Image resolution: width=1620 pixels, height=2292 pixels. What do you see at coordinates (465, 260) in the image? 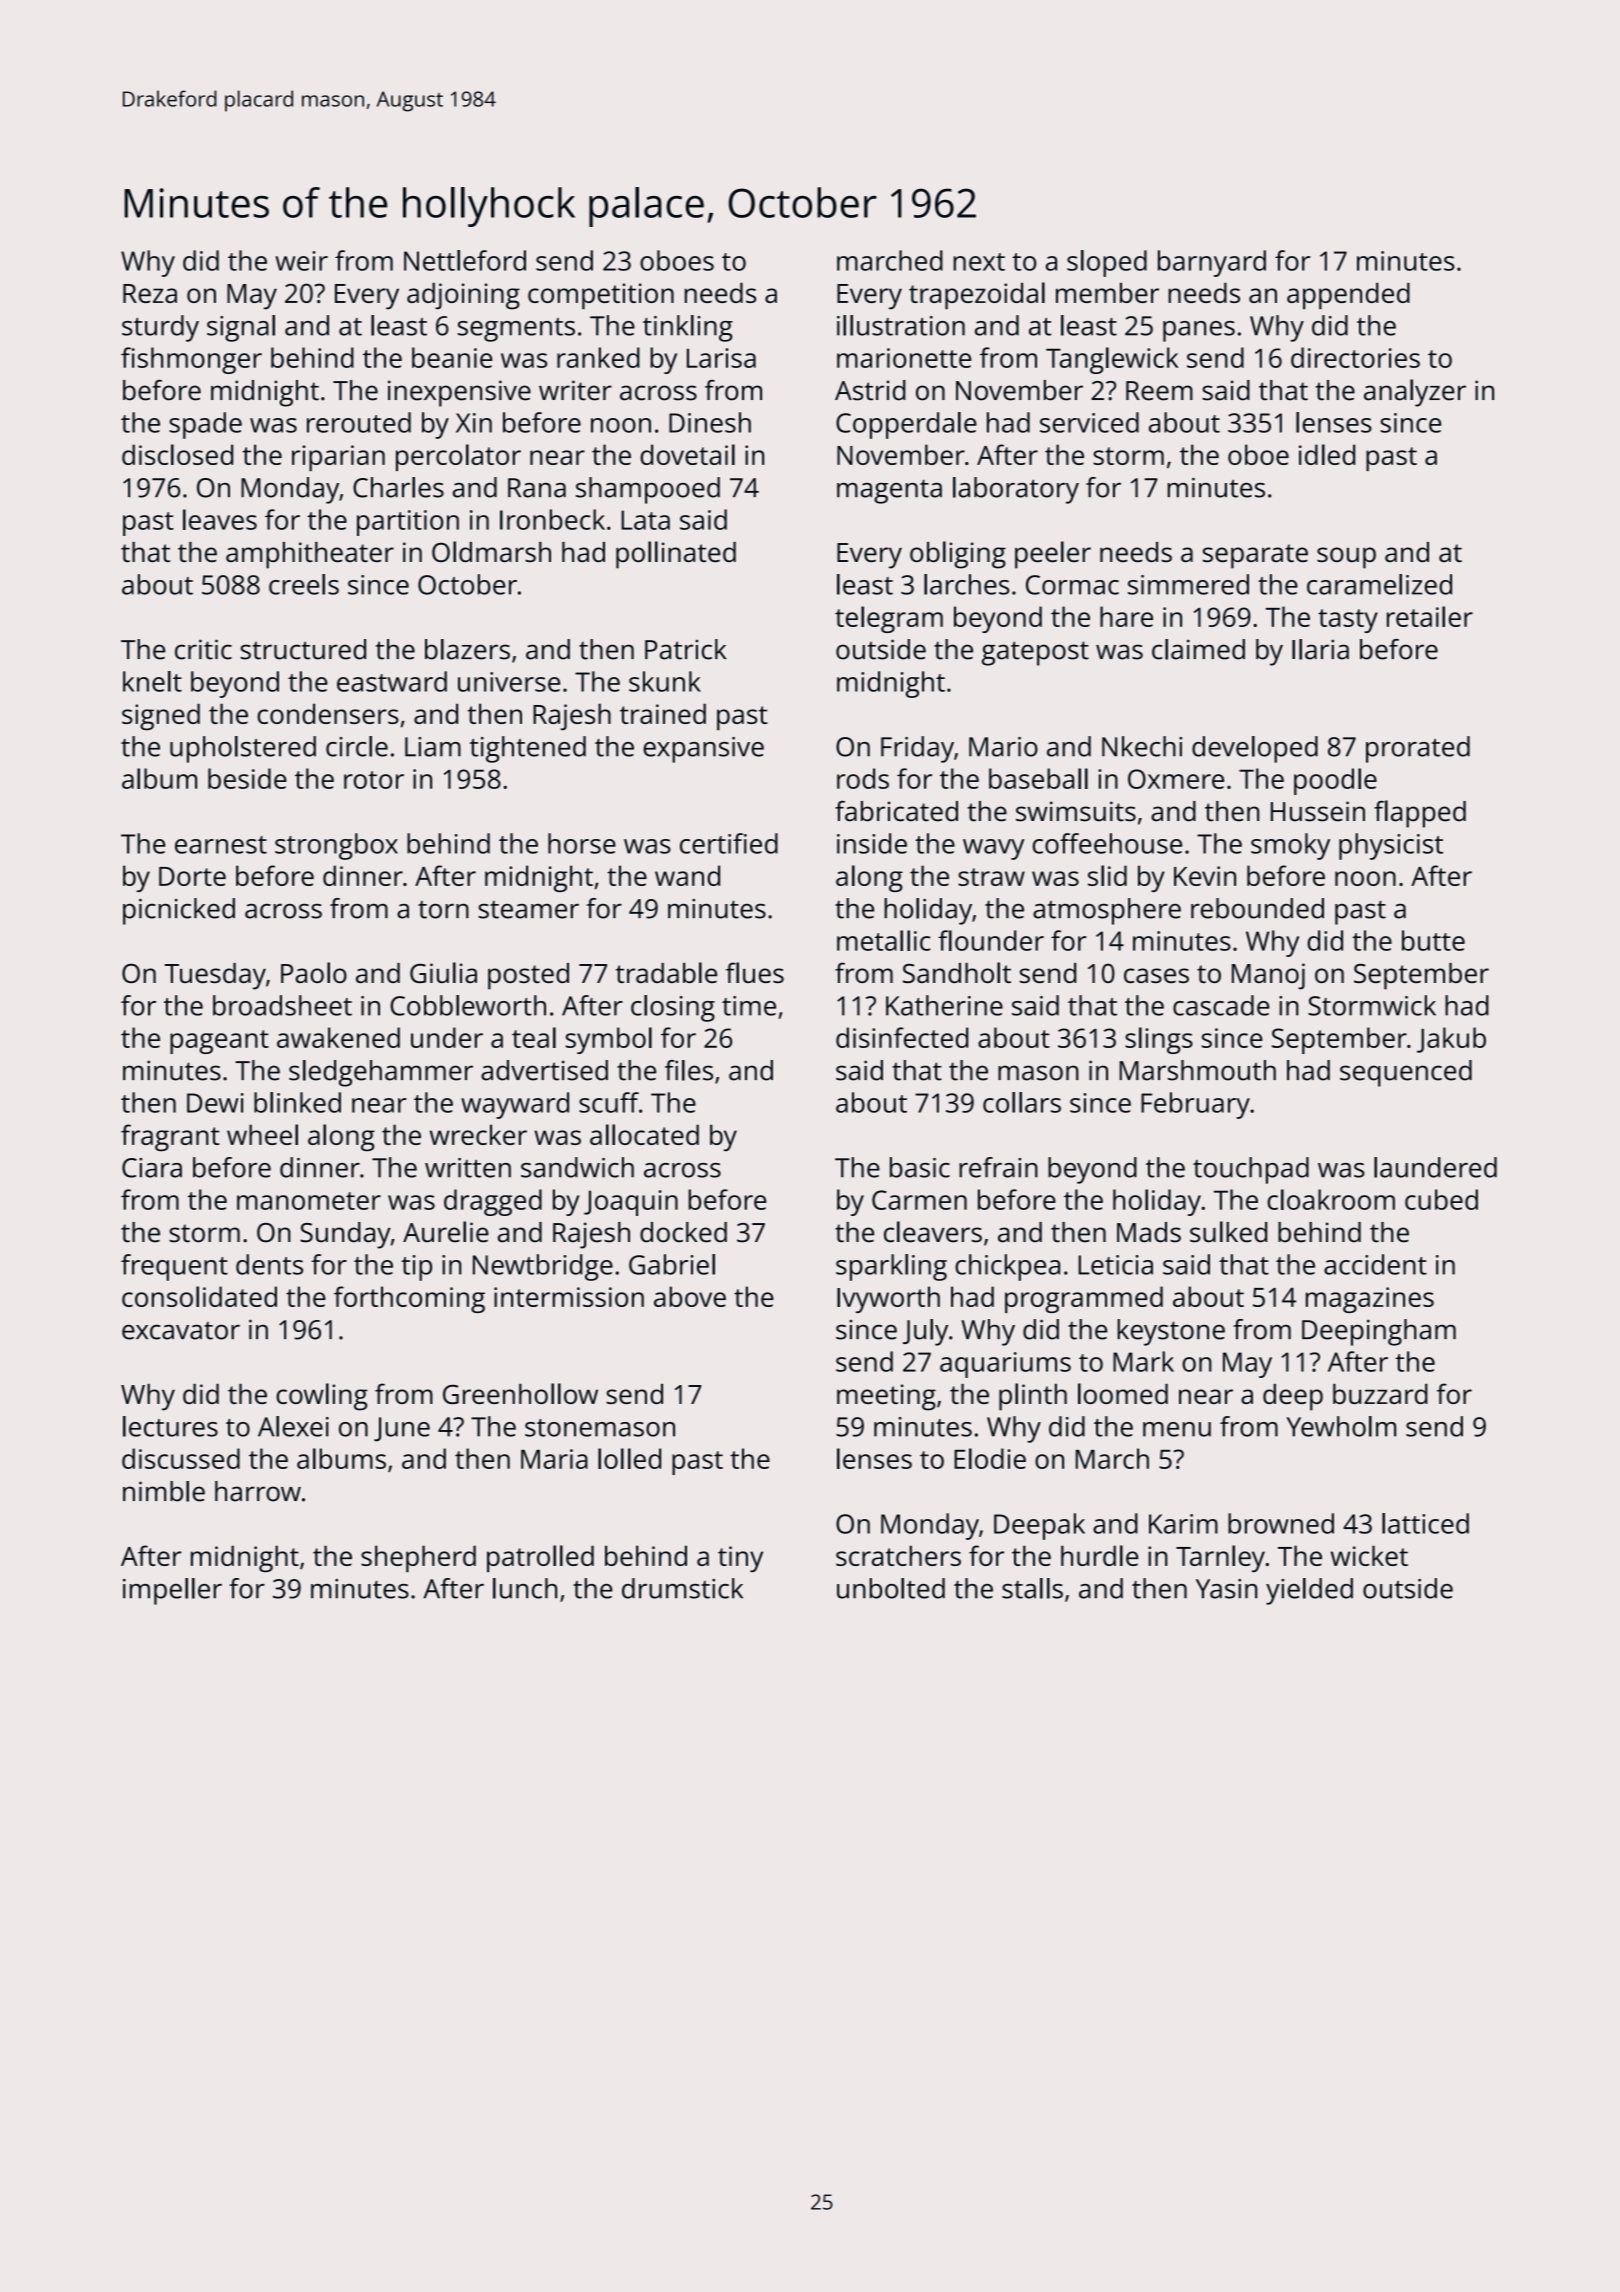
I see `Nettleford` at bounding box center [465, 260].
